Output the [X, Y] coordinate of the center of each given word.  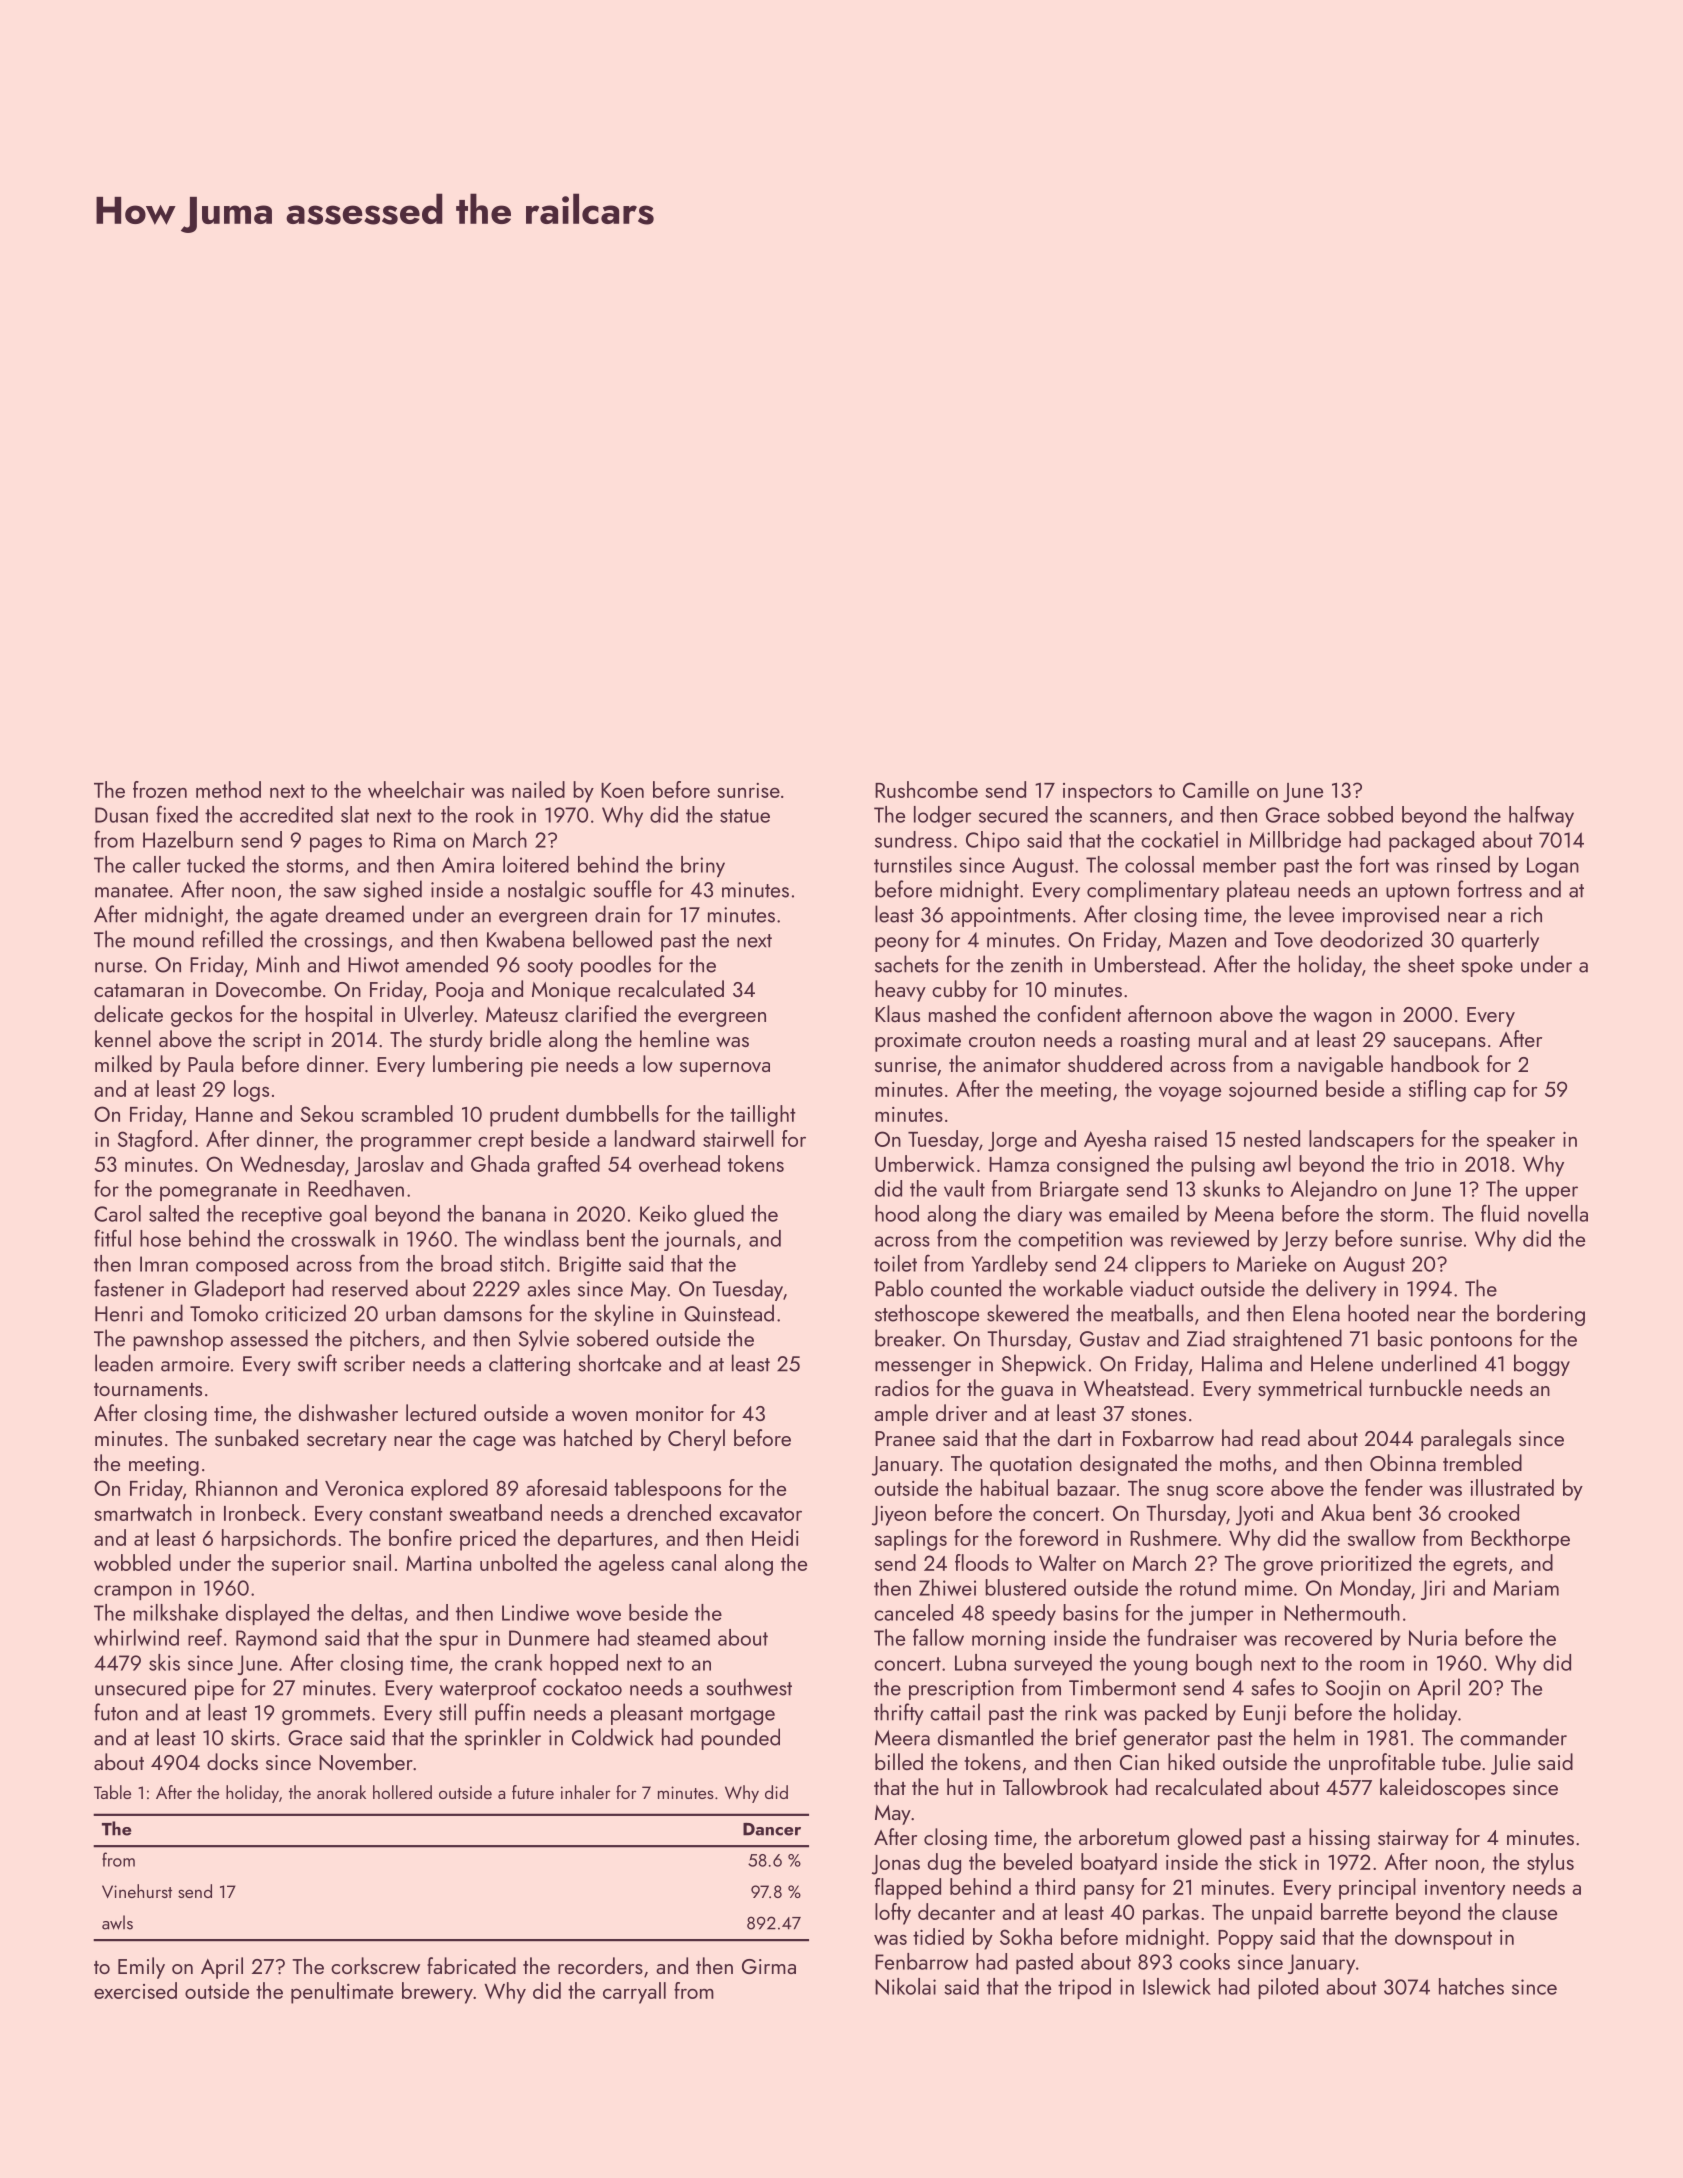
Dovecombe [268, 988]
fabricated [471, 1965]
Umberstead [1147, 964]
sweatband [495, 1512]
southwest [749, 1687]
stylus [1550, 1864]
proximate [918, 1042]
